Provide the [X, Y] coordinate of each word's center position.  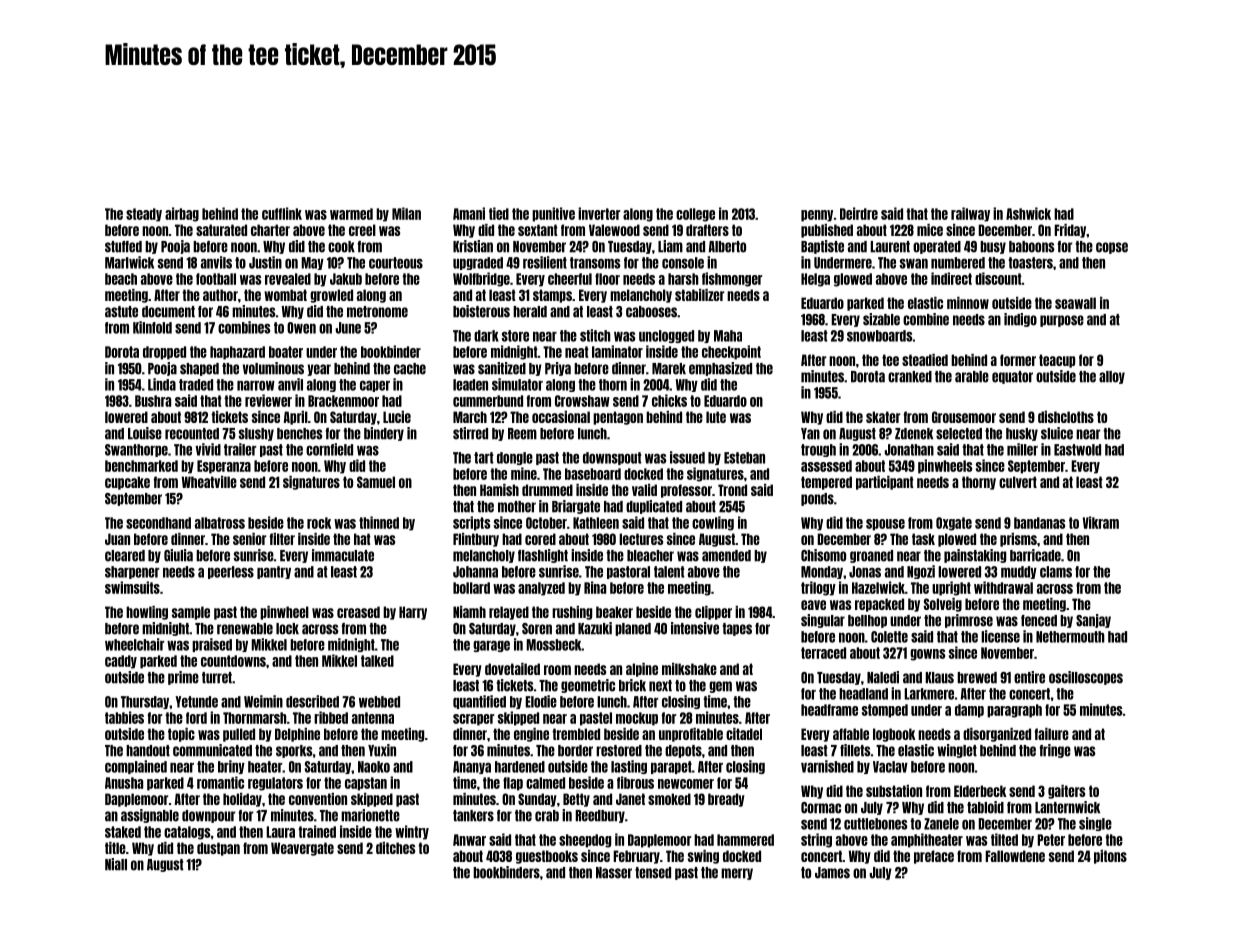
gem [720, 687]
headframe [829, 710]
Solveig [943, 605]
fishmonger [732, 279]
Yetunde [196, 702]
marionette [370, 815]
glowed [853, 280]
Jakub [346, 279]
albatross [220, 523]
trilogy [818, 588]
